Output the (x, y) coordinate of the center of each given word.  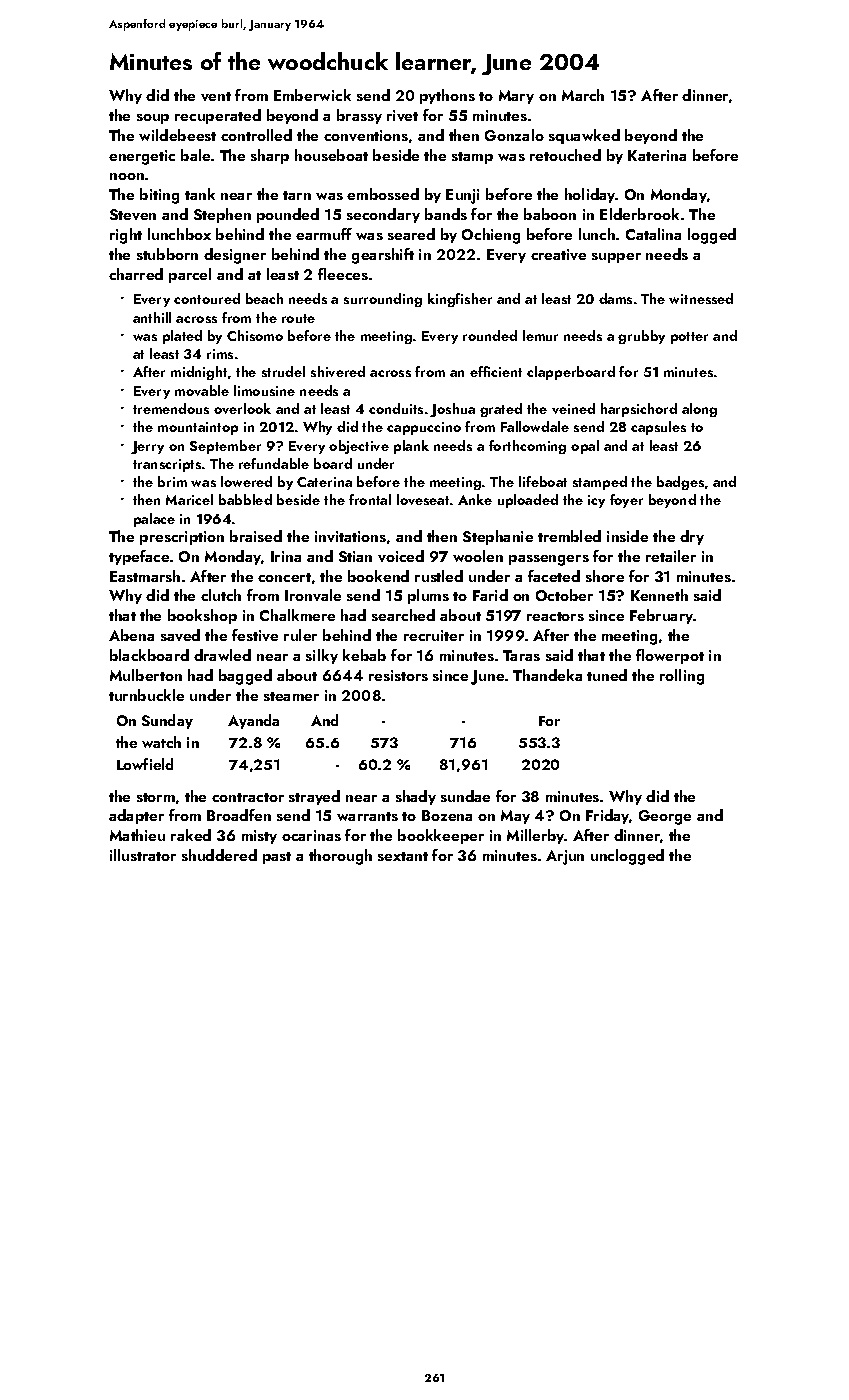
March (583, 95)
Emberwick (312, 95)
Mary (516, 97)
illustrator (143, 855)
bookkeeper (441, 836)
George (665, 817)
